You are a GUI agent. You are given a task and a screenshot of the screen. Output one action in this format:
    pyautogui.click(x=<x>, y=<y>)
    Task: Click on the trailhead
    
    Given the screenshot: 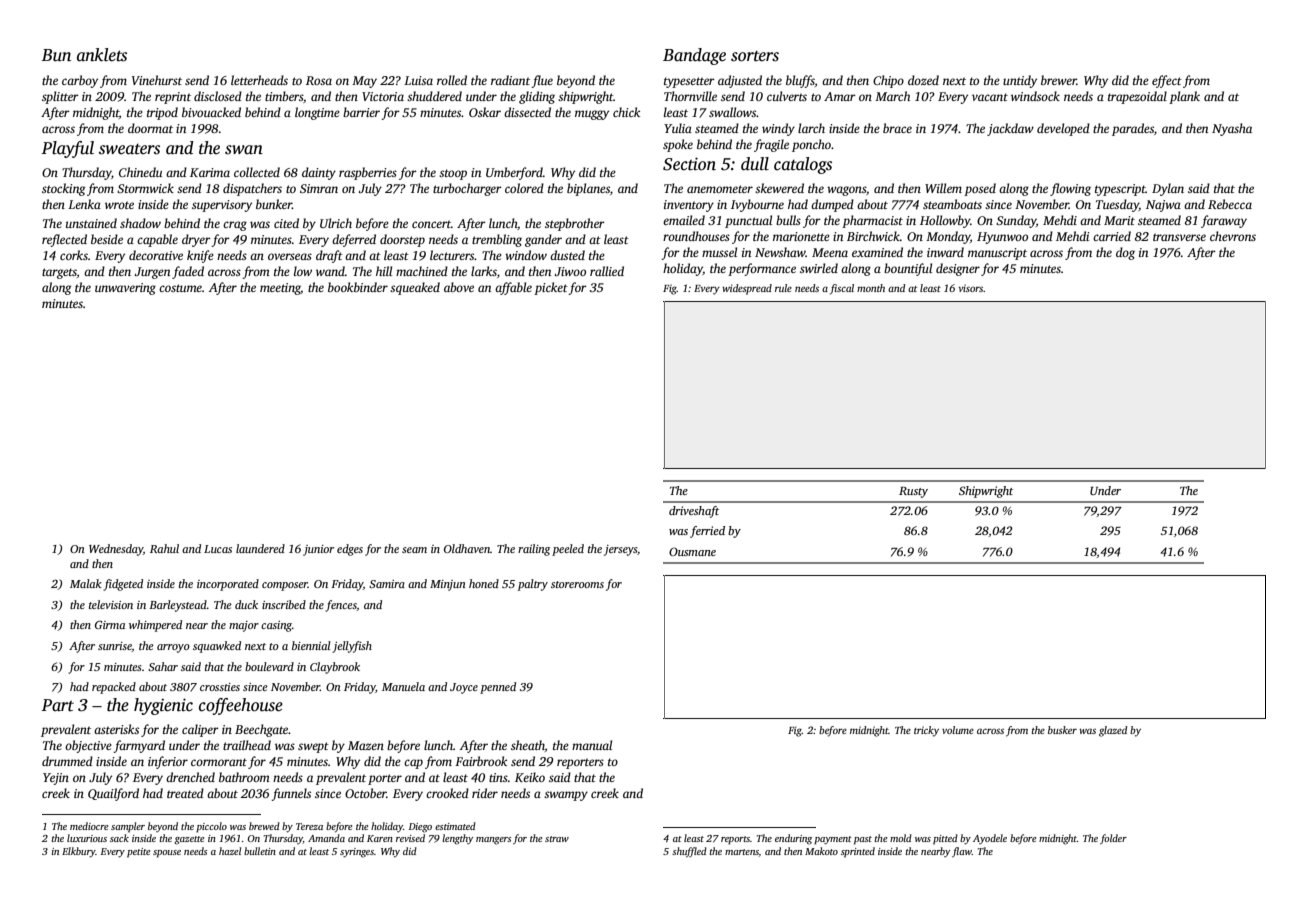 What is the action you would take?
    pyautogui.click(x=247, y=745)
